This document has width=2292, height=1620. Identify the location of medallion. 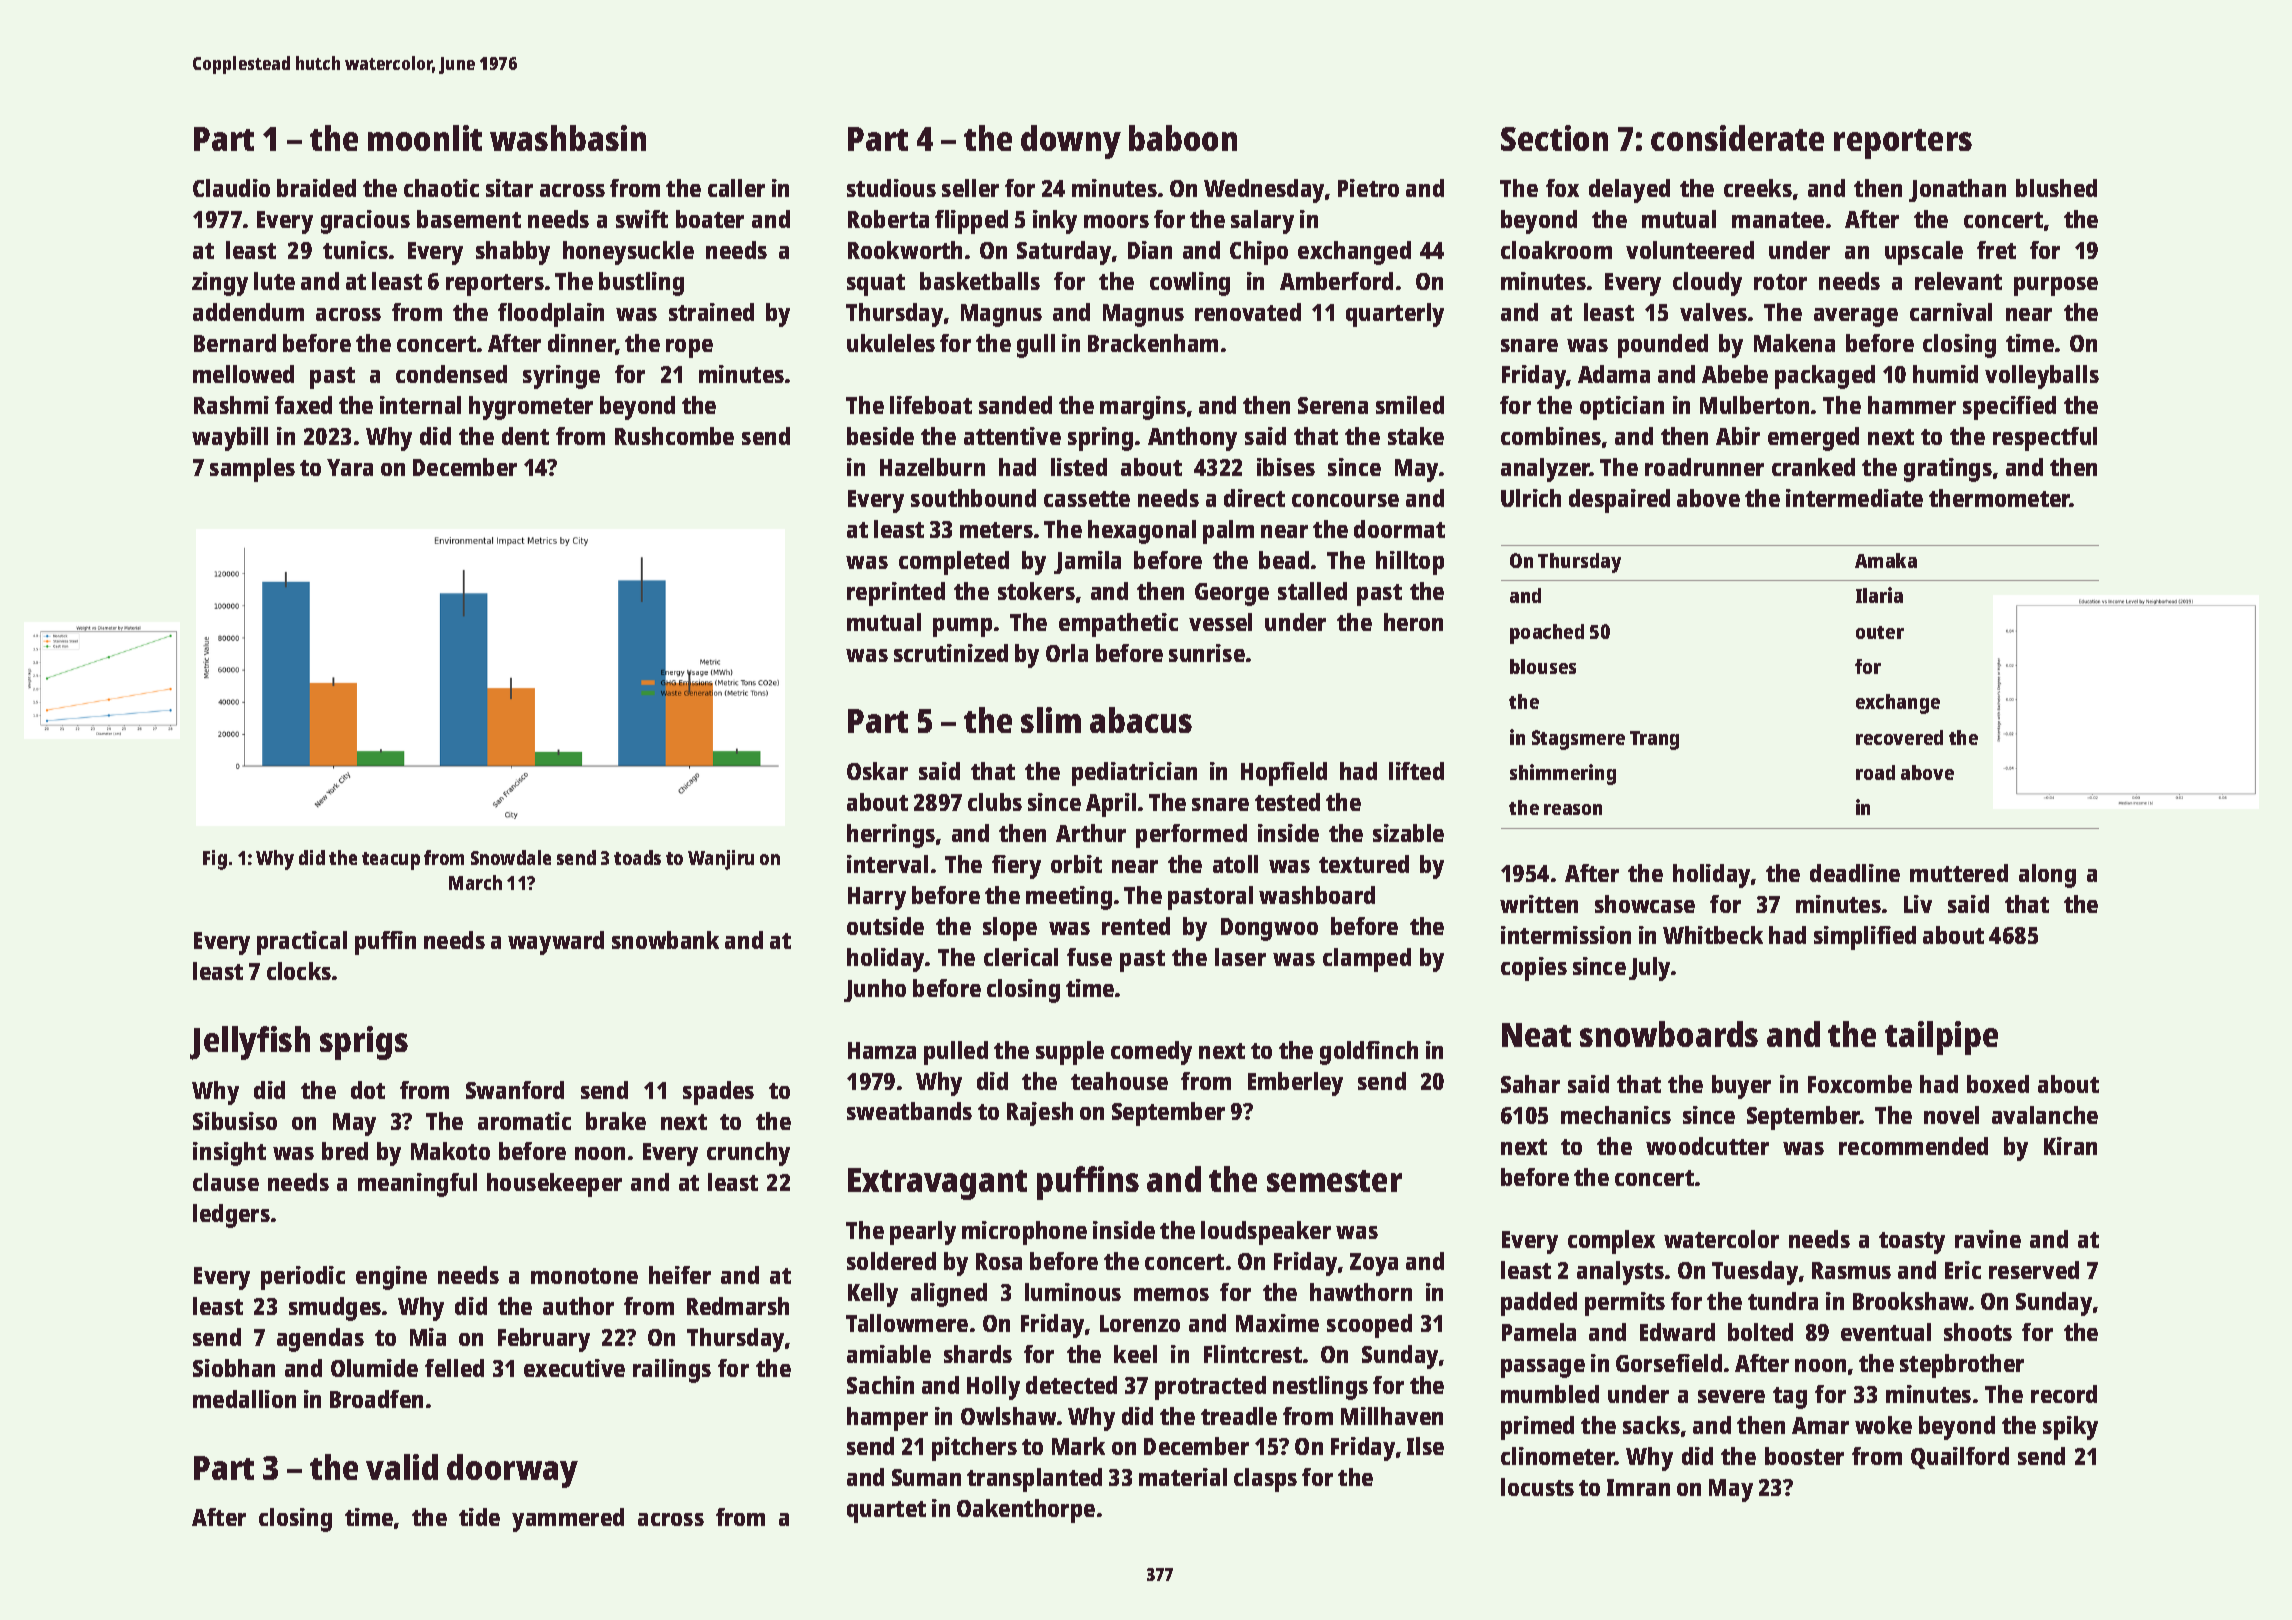
(244, 1399).
